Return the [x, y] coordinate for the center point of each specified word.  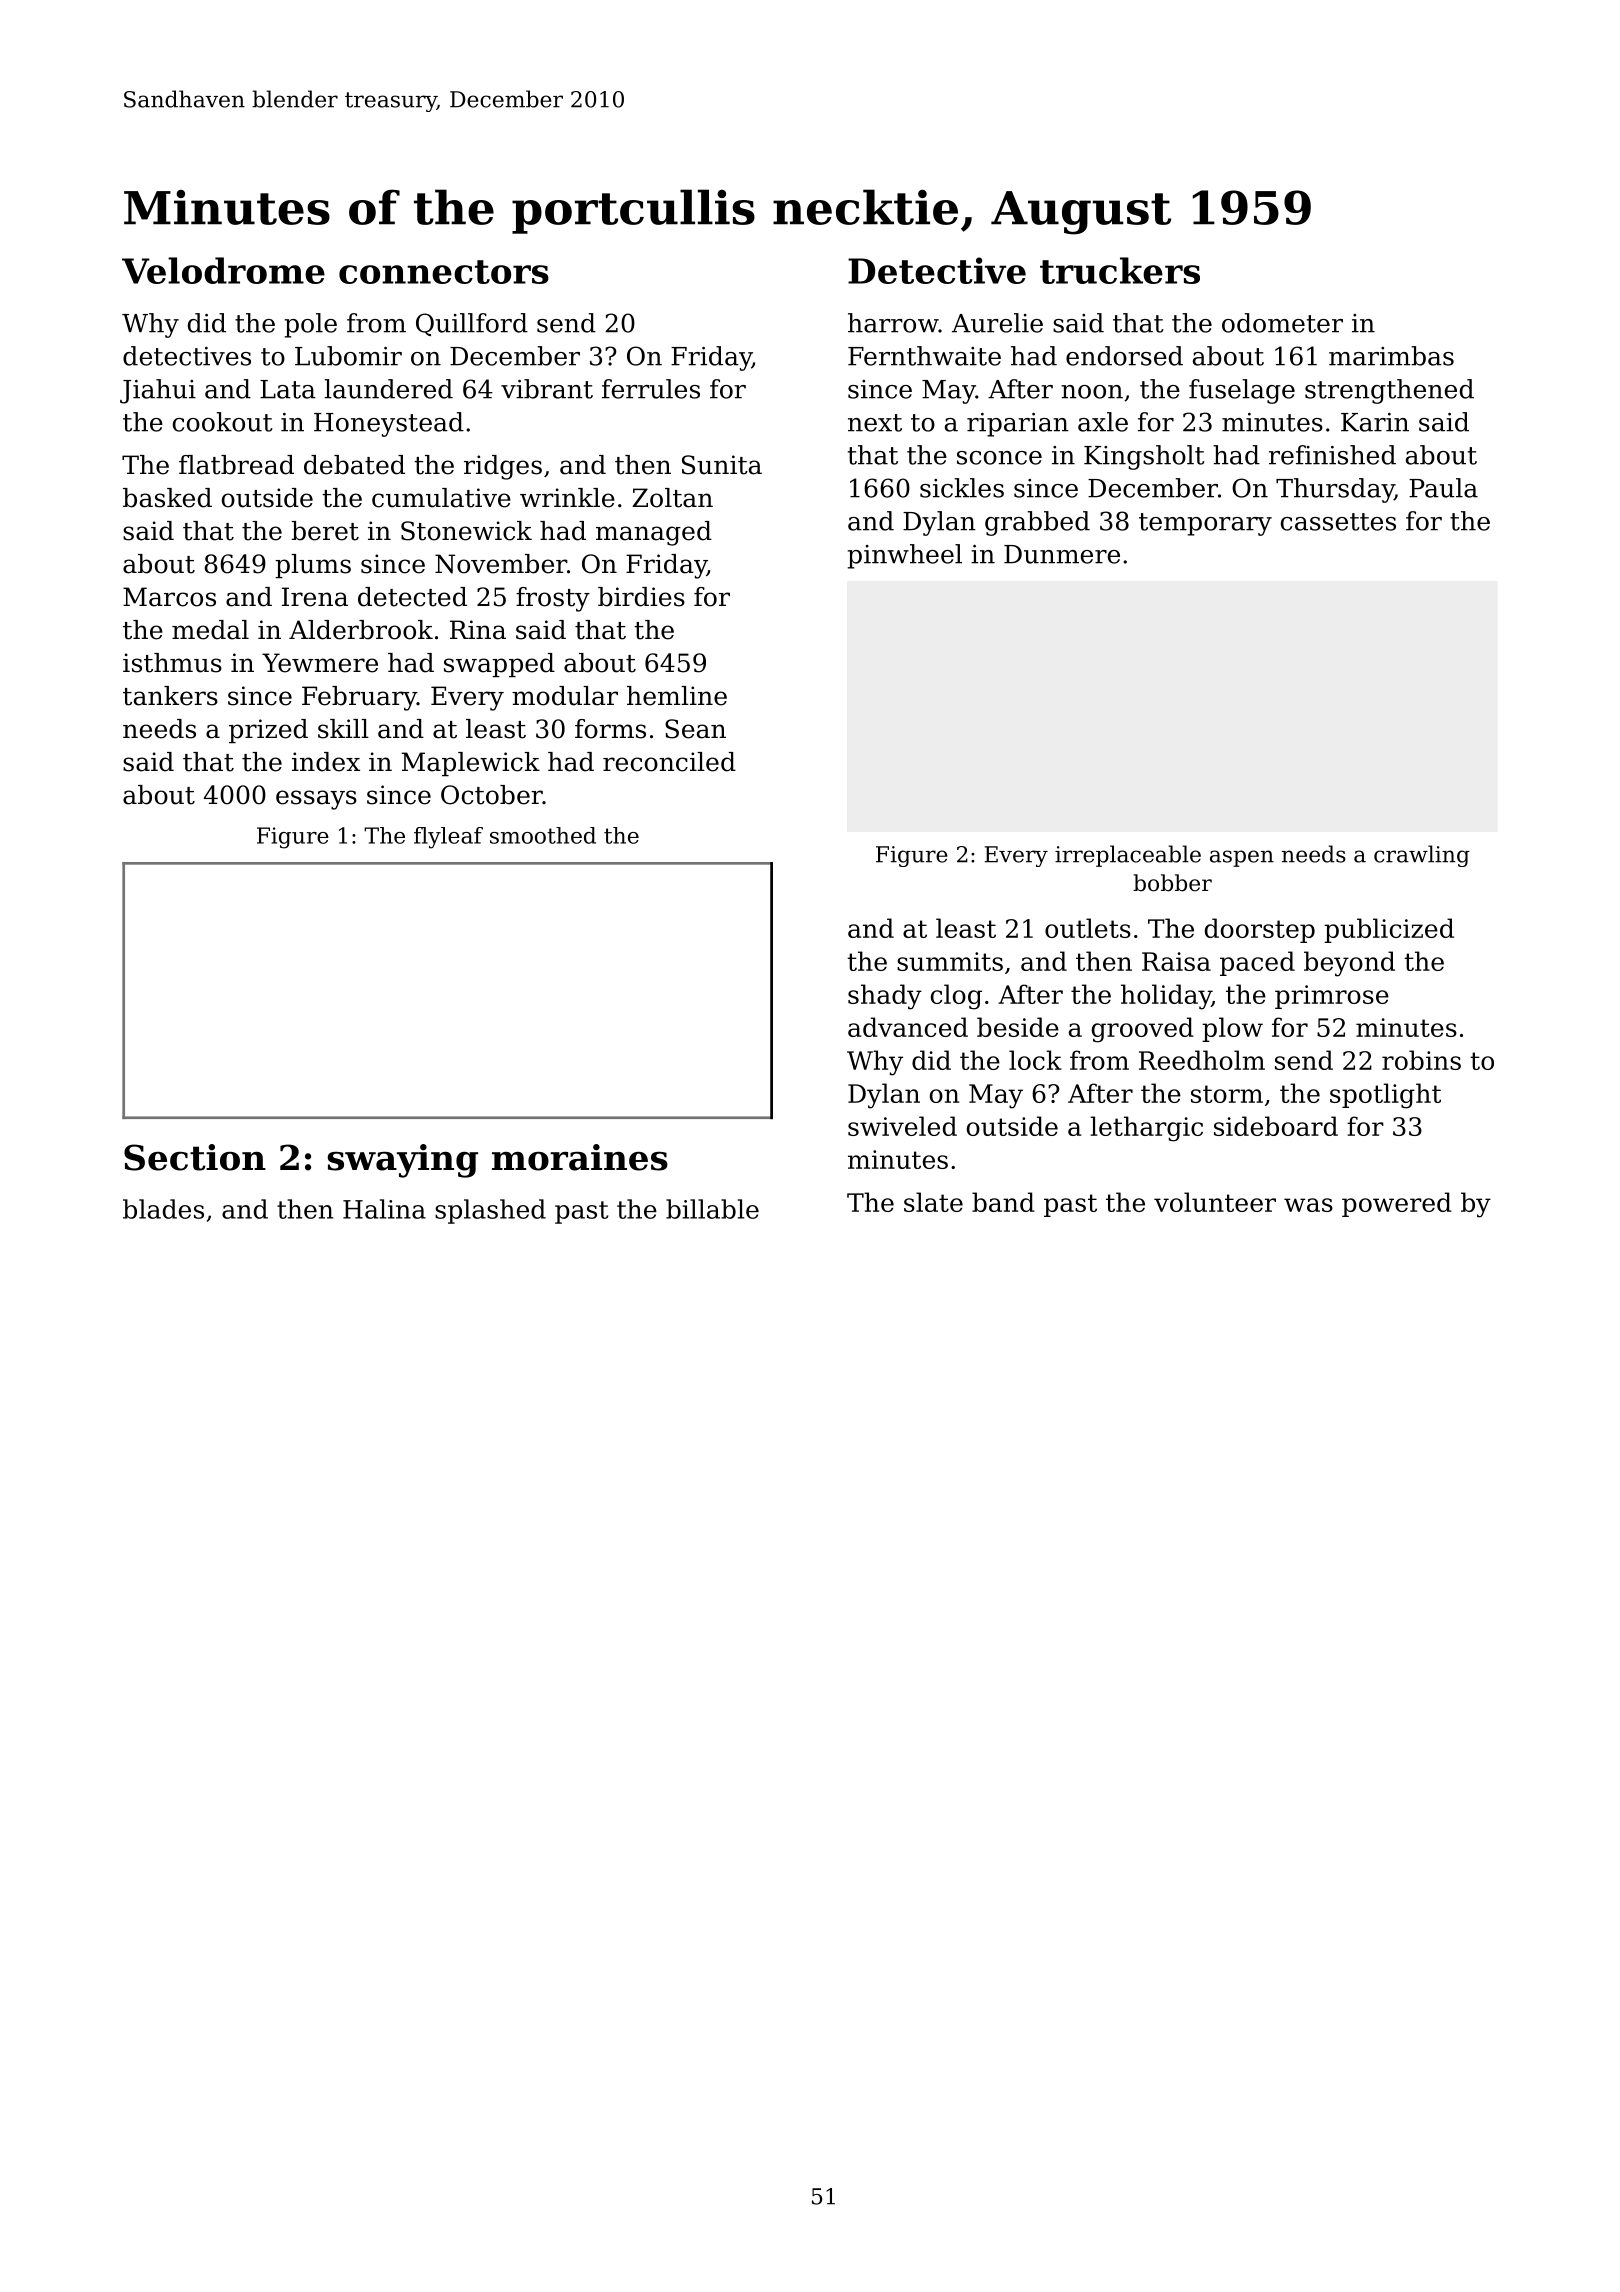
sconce [999, 458]
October [492, 795]
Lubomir [348, 356]
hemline [677, 696]
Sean [695, 729]
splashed [490, 1211]
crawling [1422, 856]
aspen [1242, 858]
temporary [1205, 524]
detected [412, 597]
